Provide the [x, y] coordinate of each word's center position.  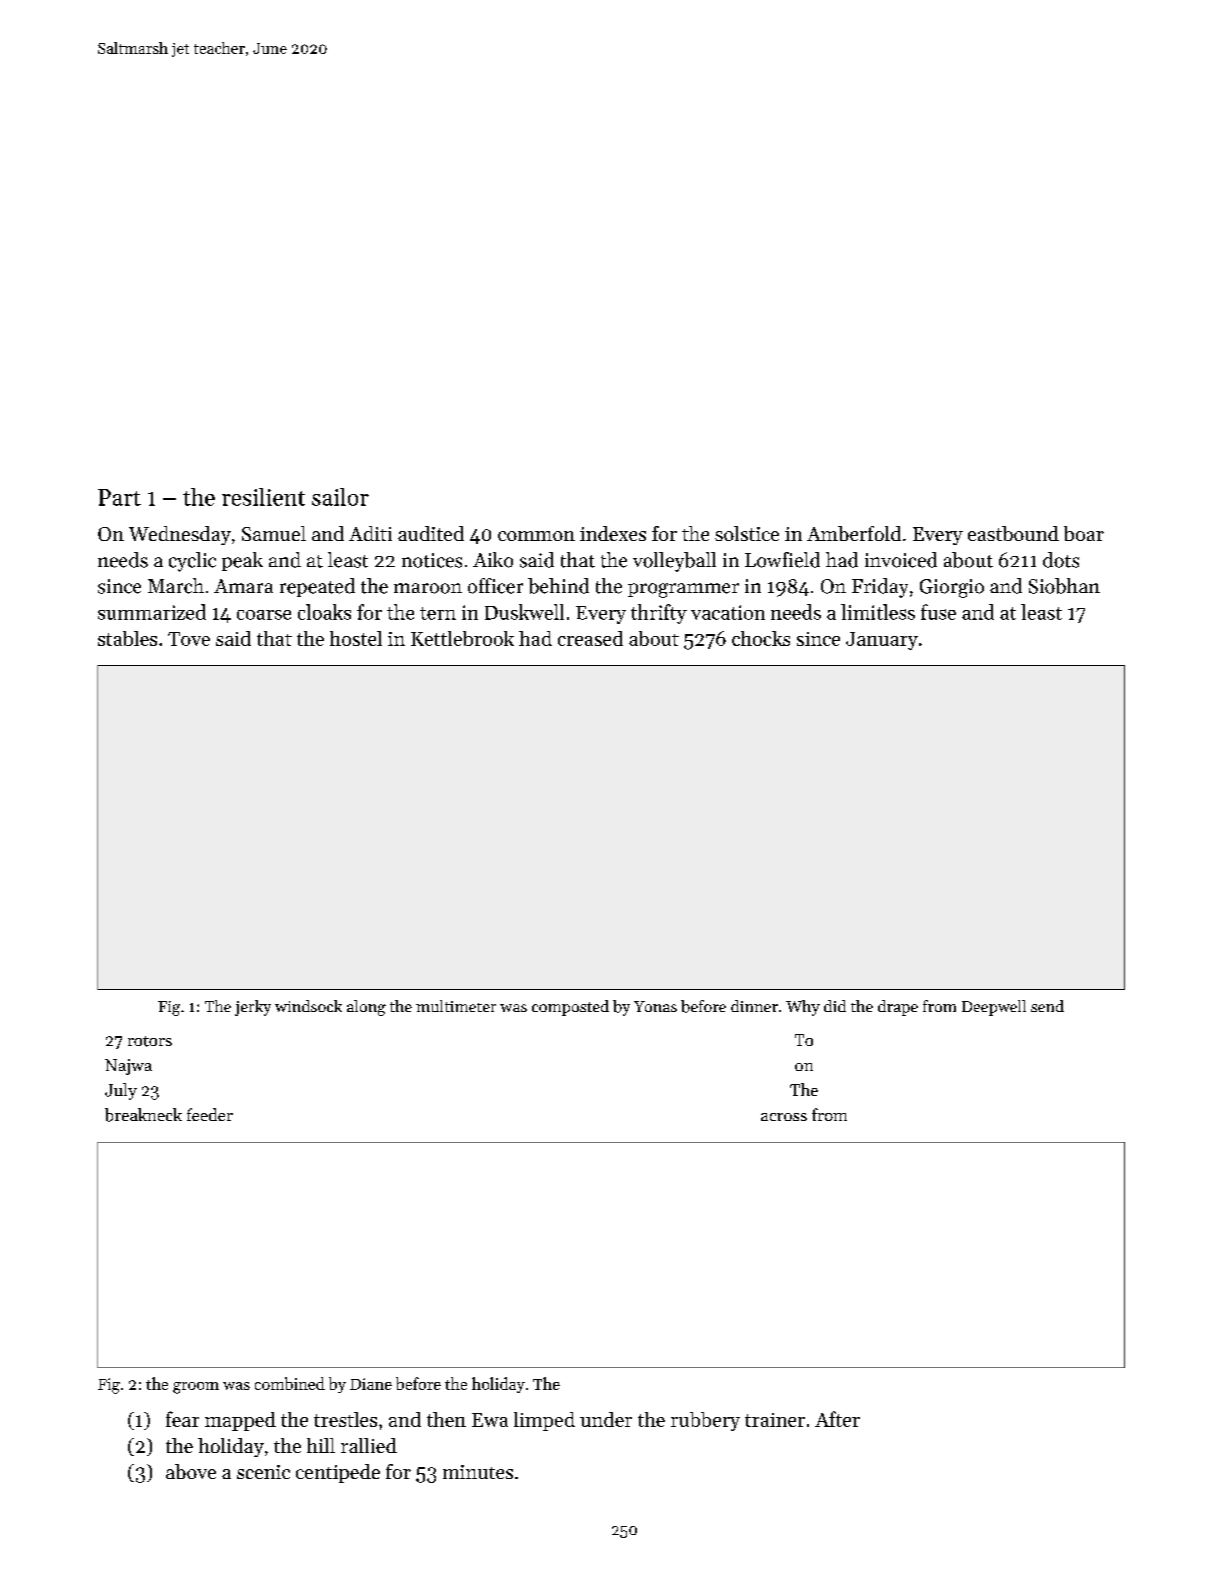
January [882, 641]
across [784, 1117]
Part [119, 497]
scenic [263, 1472]
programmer [683, 590]
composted [570, 1008]
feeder [210, 1114]
